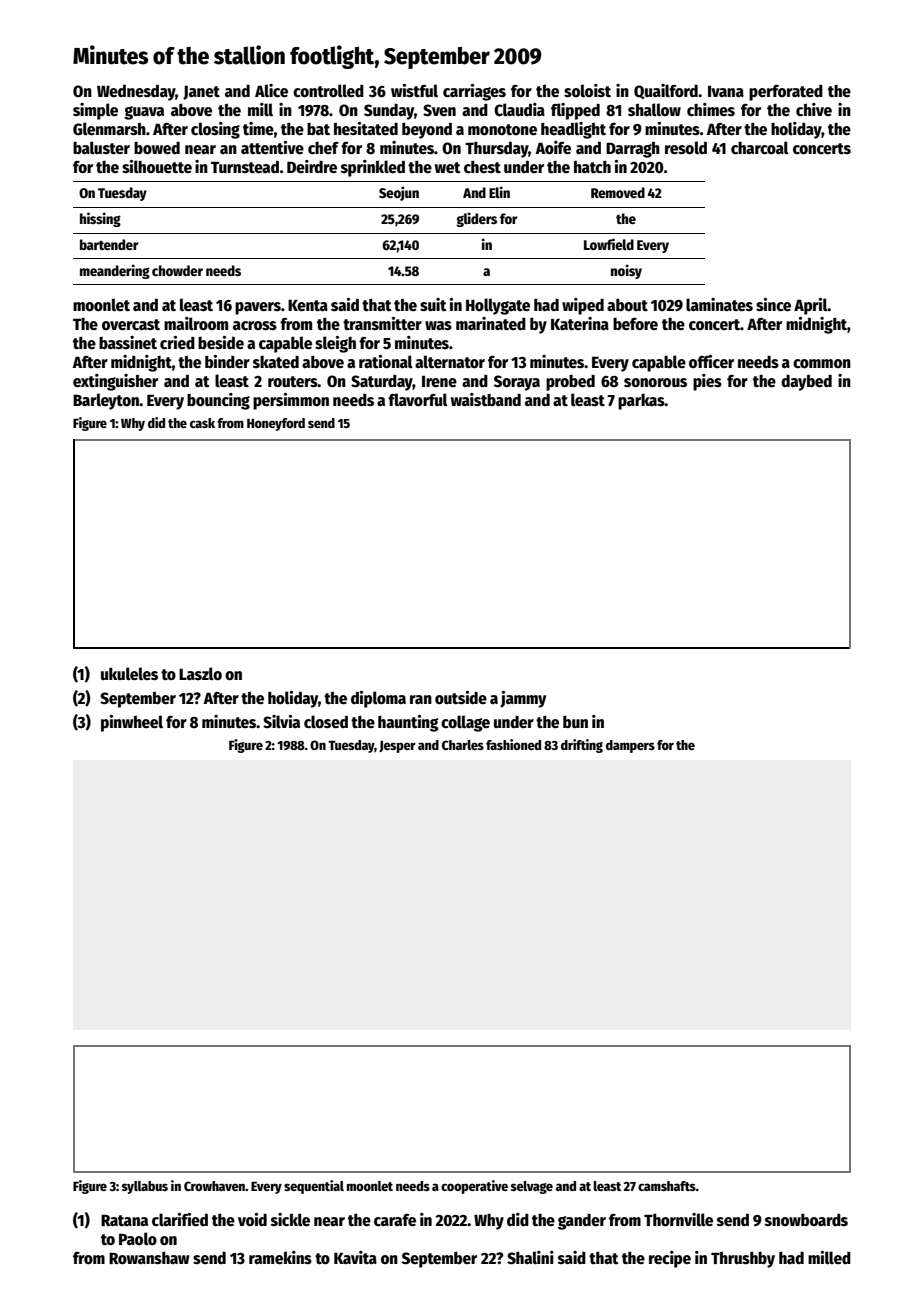 The width and height of the document is (924, 1308). What do you see at coordinates (630, 746) in the document?
I see `dampers` at bounding box center [630, 746].
